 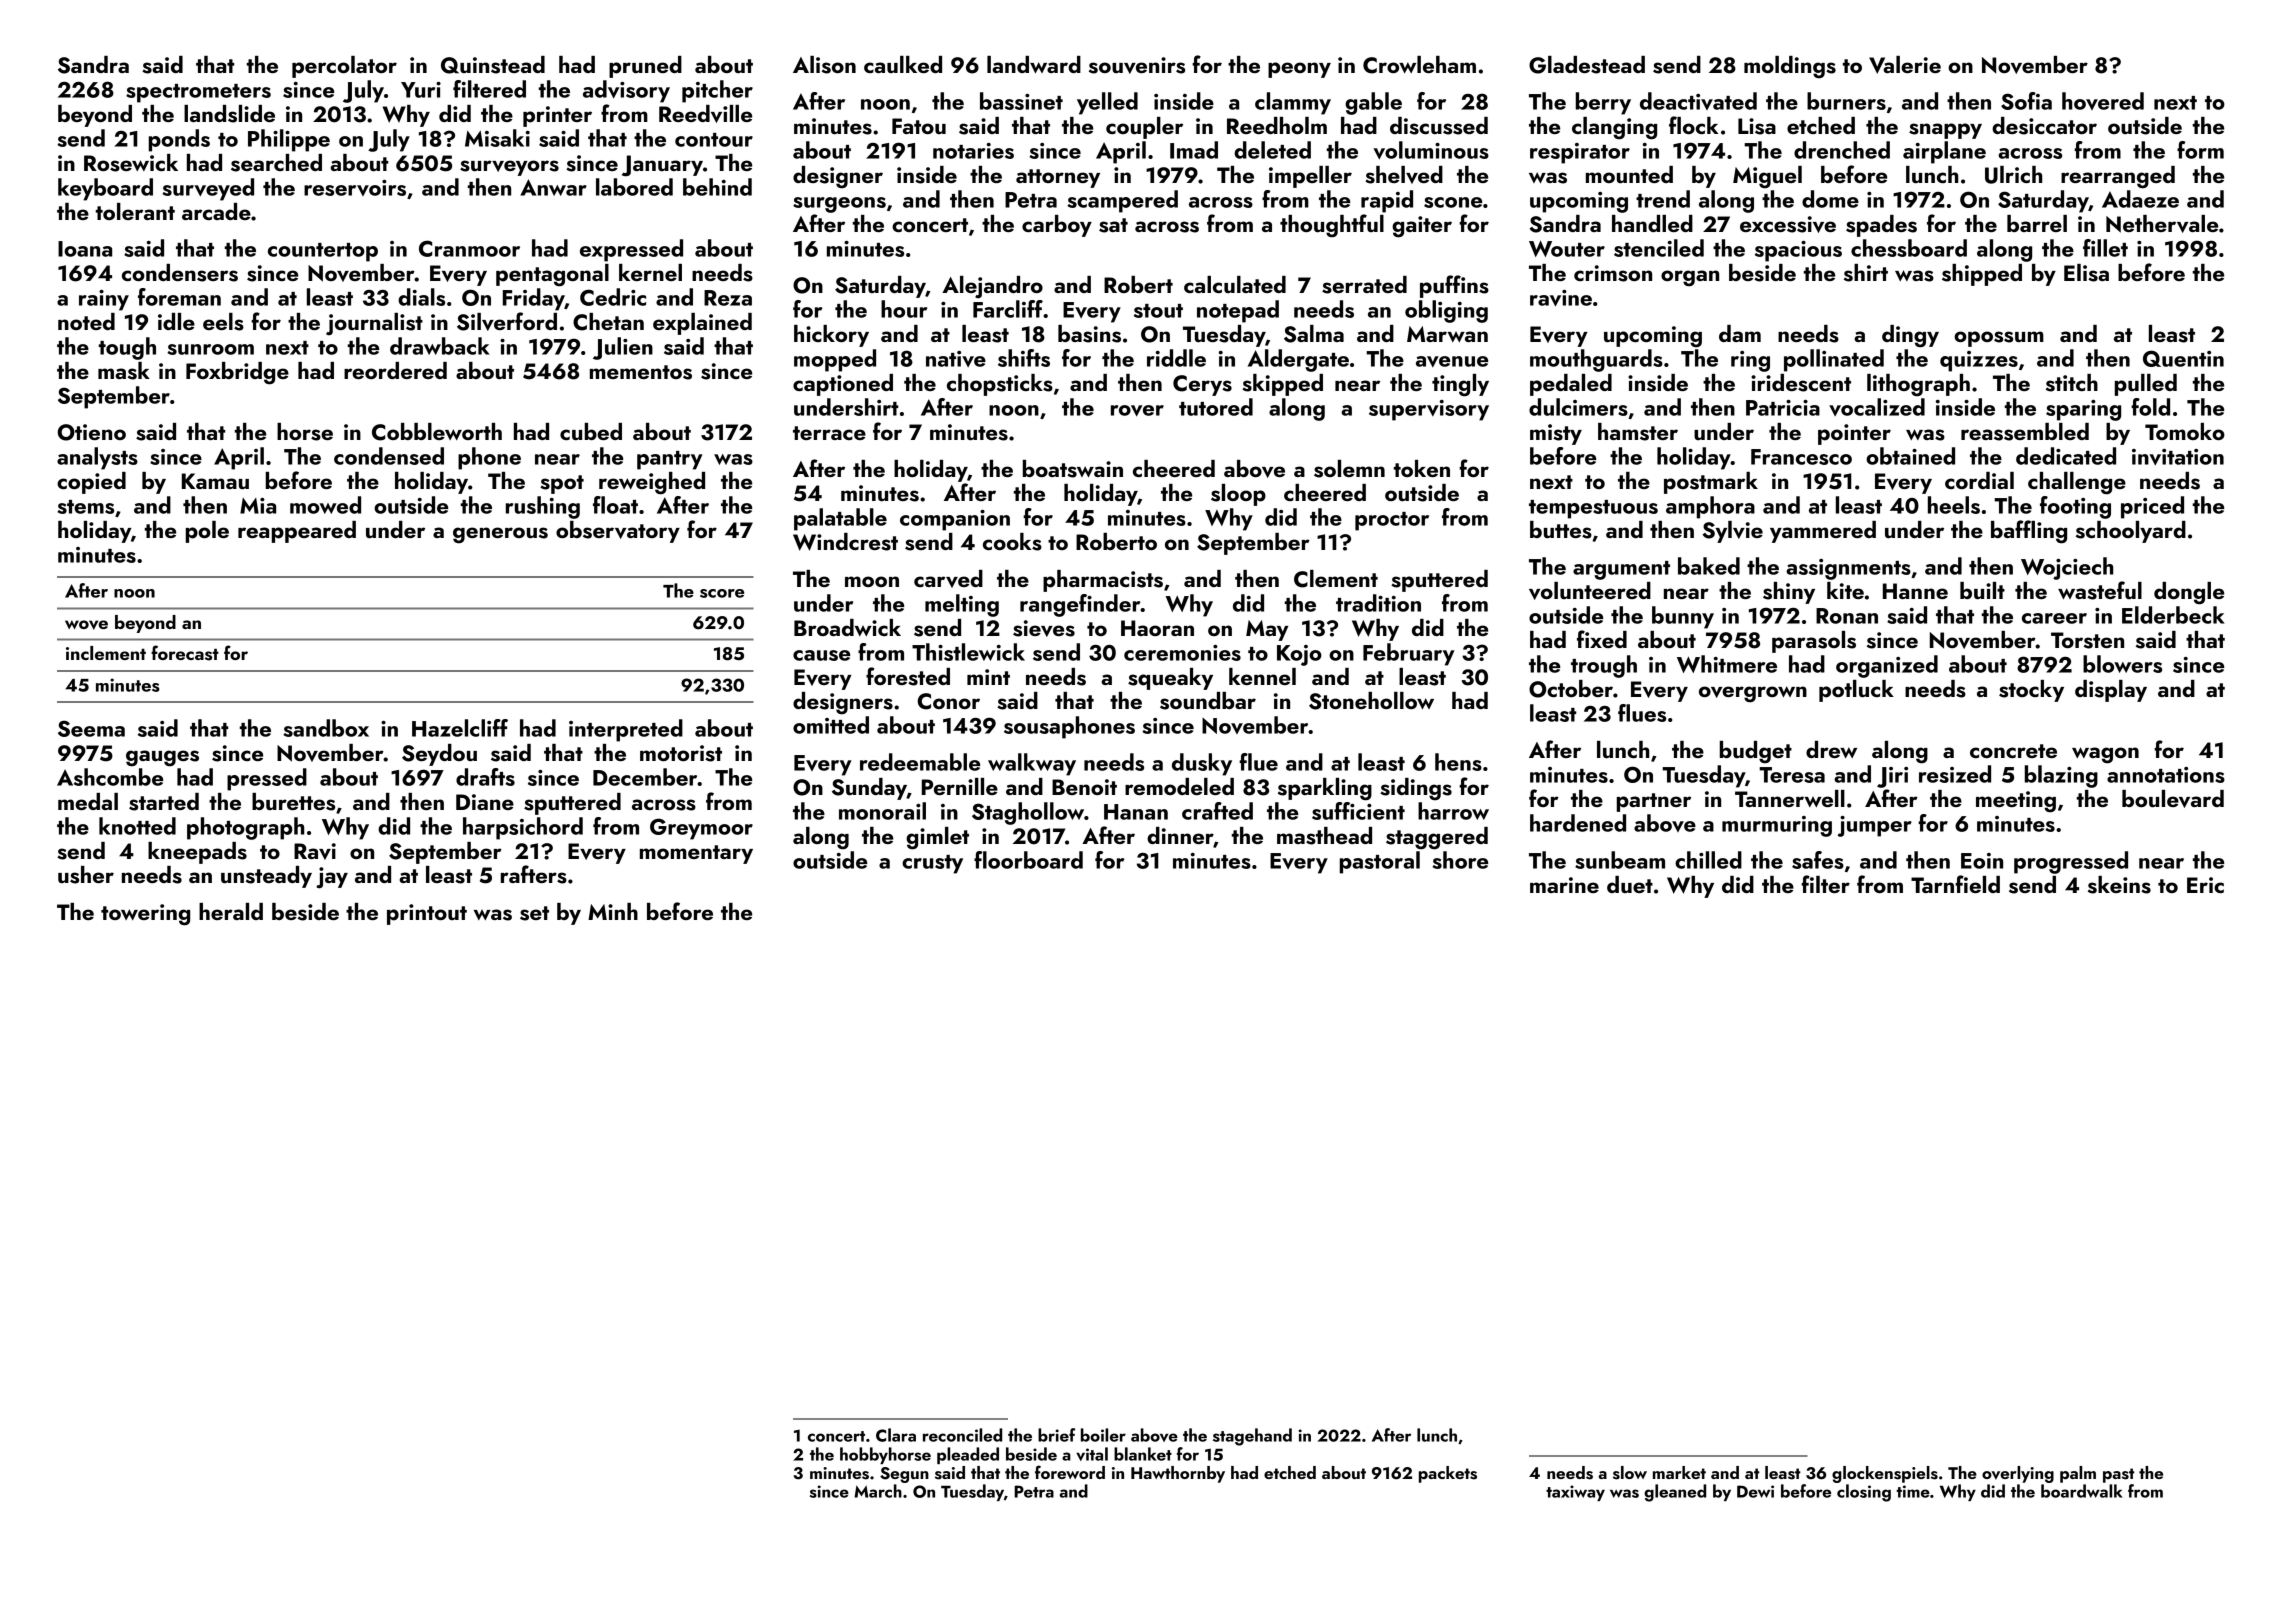 What do you see at coordinates (2018, 1474) in the page?
I see `overlying` at bounding box center [2018, 1474].
